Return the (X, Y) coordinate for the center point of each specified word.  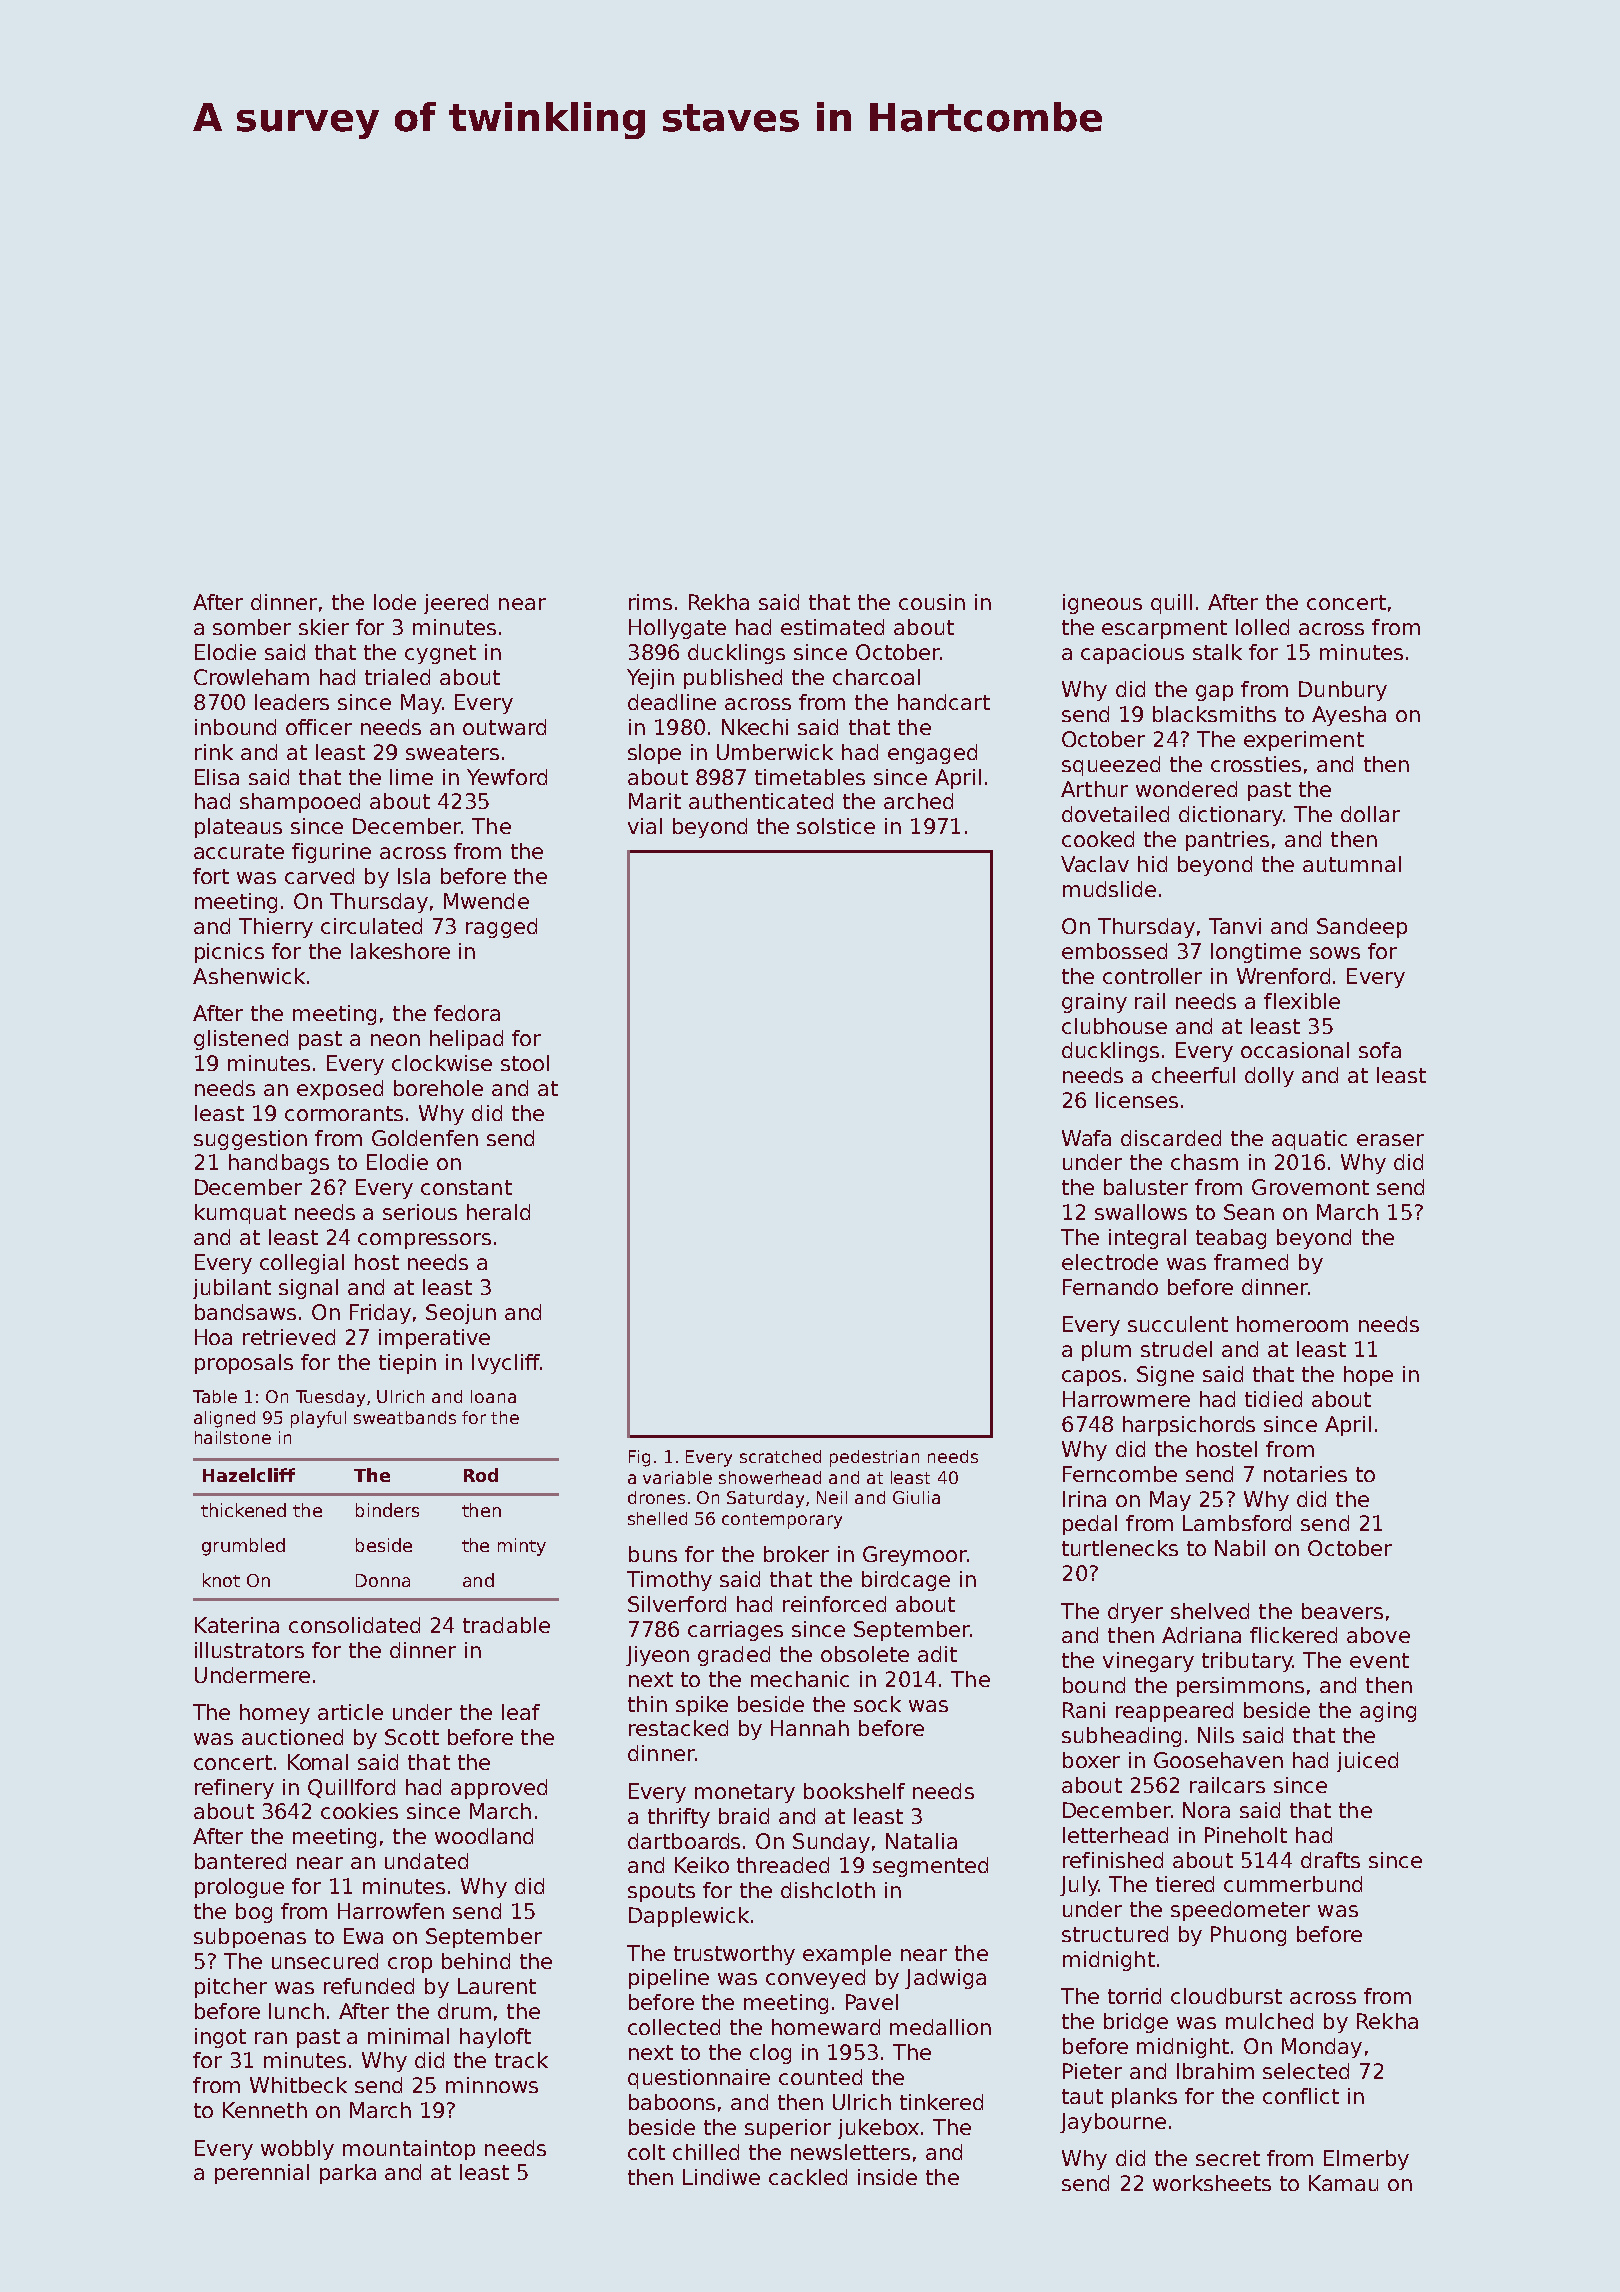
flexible (1302, 1001)
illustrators (249, 1650)
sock (877, 1704)
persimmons (1240, 1687)
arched (918, 801)
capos (1091, 1378)
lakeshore (400, 951)
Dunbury (1343, 691)
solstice (836, 826)
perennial (262, 2174)
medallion (940, 2027)
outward (504, 727)
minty (522, 1547)
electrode (1110, 1262)
